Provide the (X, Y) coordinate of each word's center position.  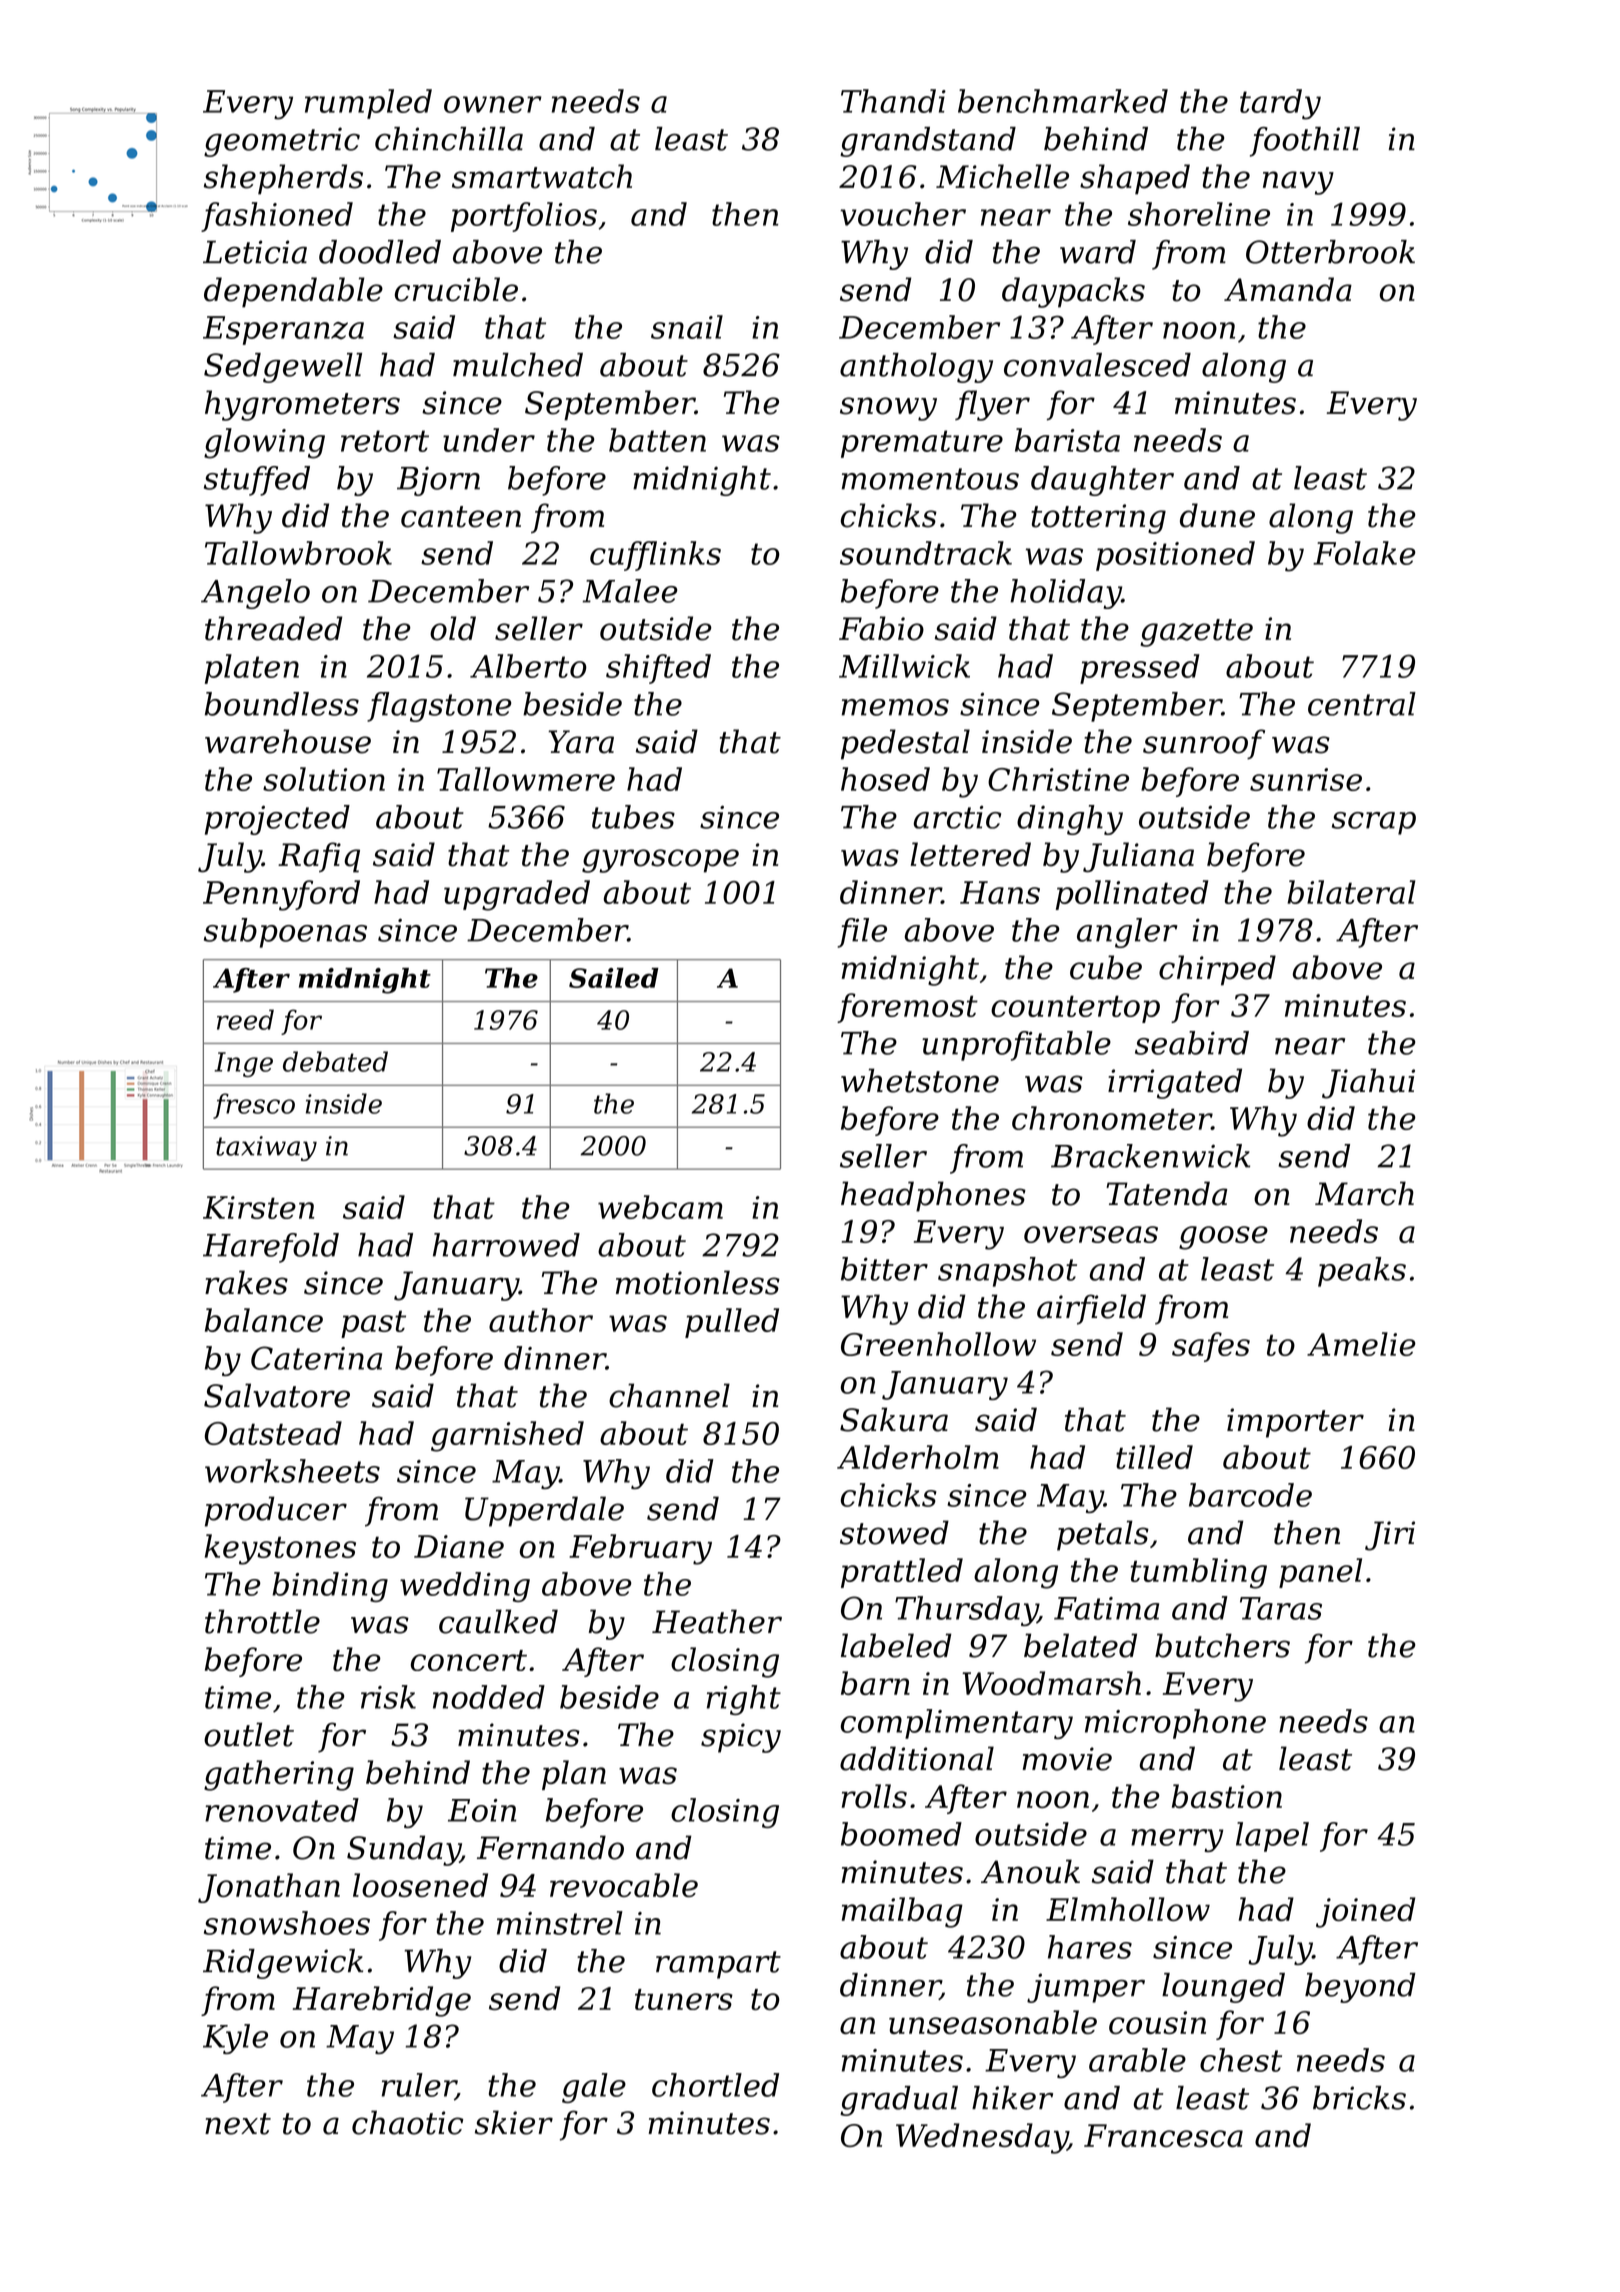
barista (1067, 440)
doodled (380, 252)
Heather (717, 1621)
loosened (420, 1885)
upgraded (517, 895)
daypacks (1073, 292)
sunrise (1306, 779)
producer (276, 1511)
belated (1080, 1645)
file (862, 933)
